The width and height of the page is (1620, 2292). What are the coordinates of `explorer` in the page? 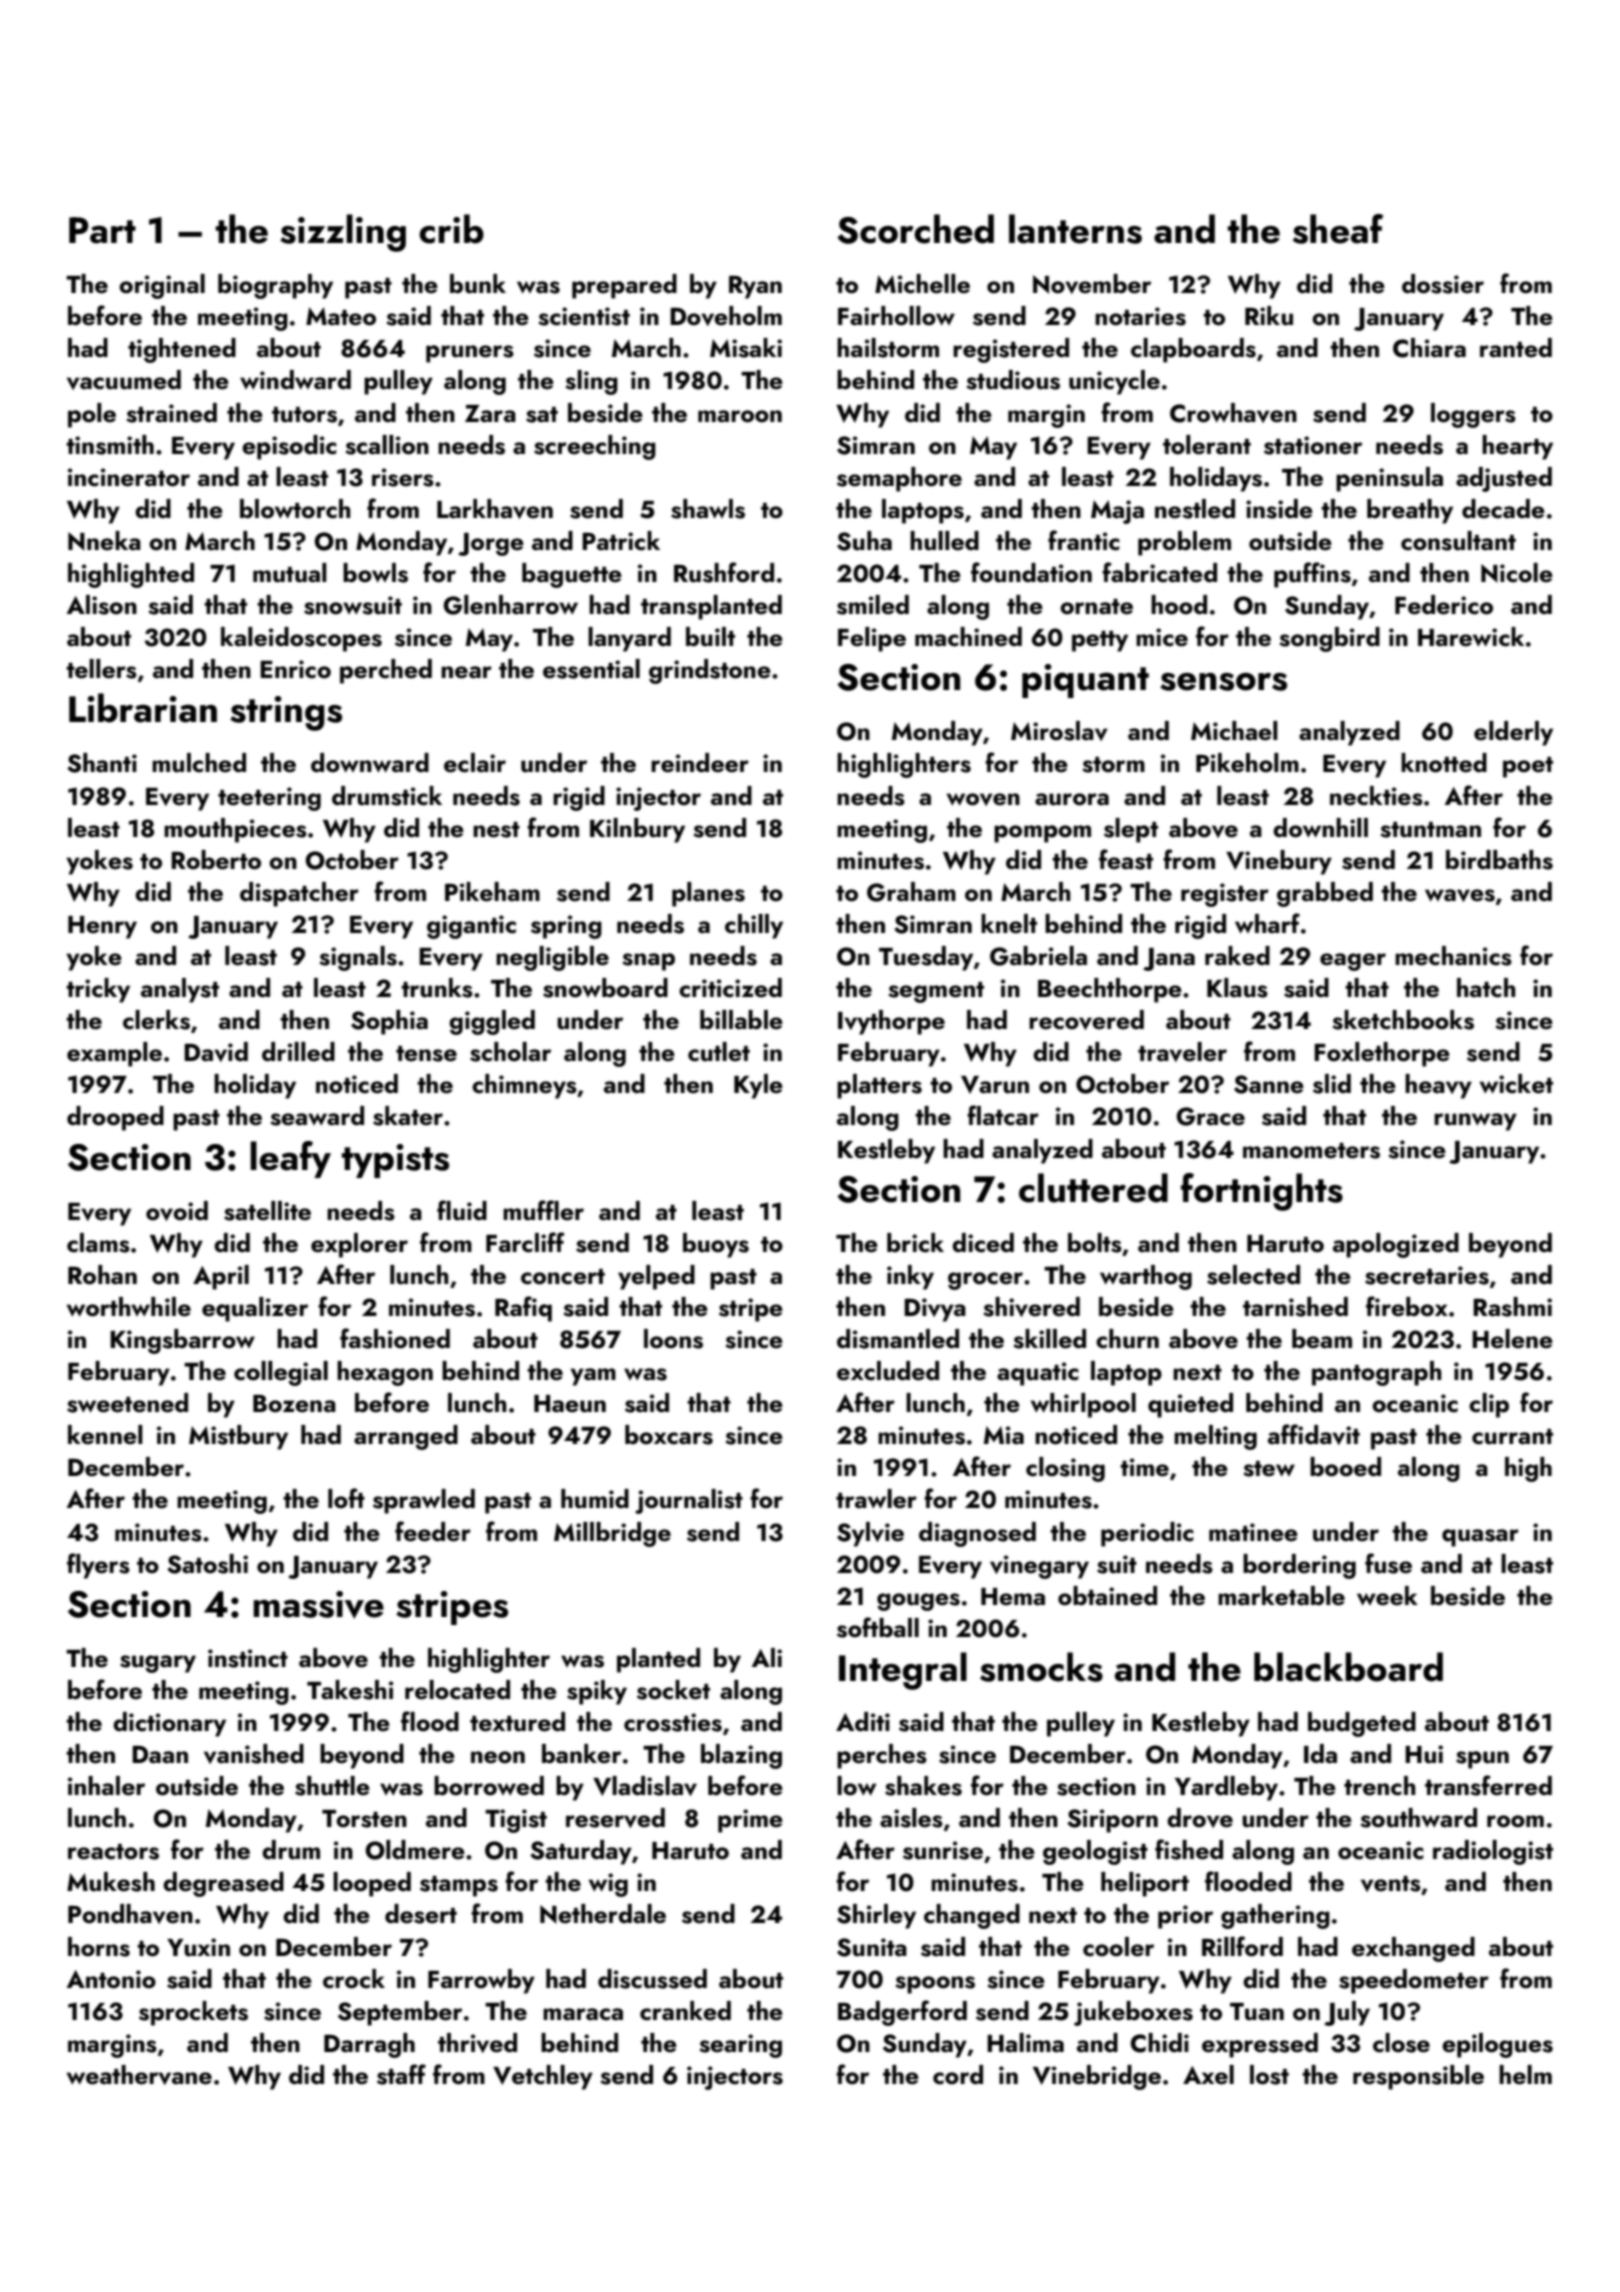 It's located at (359, 1245).
